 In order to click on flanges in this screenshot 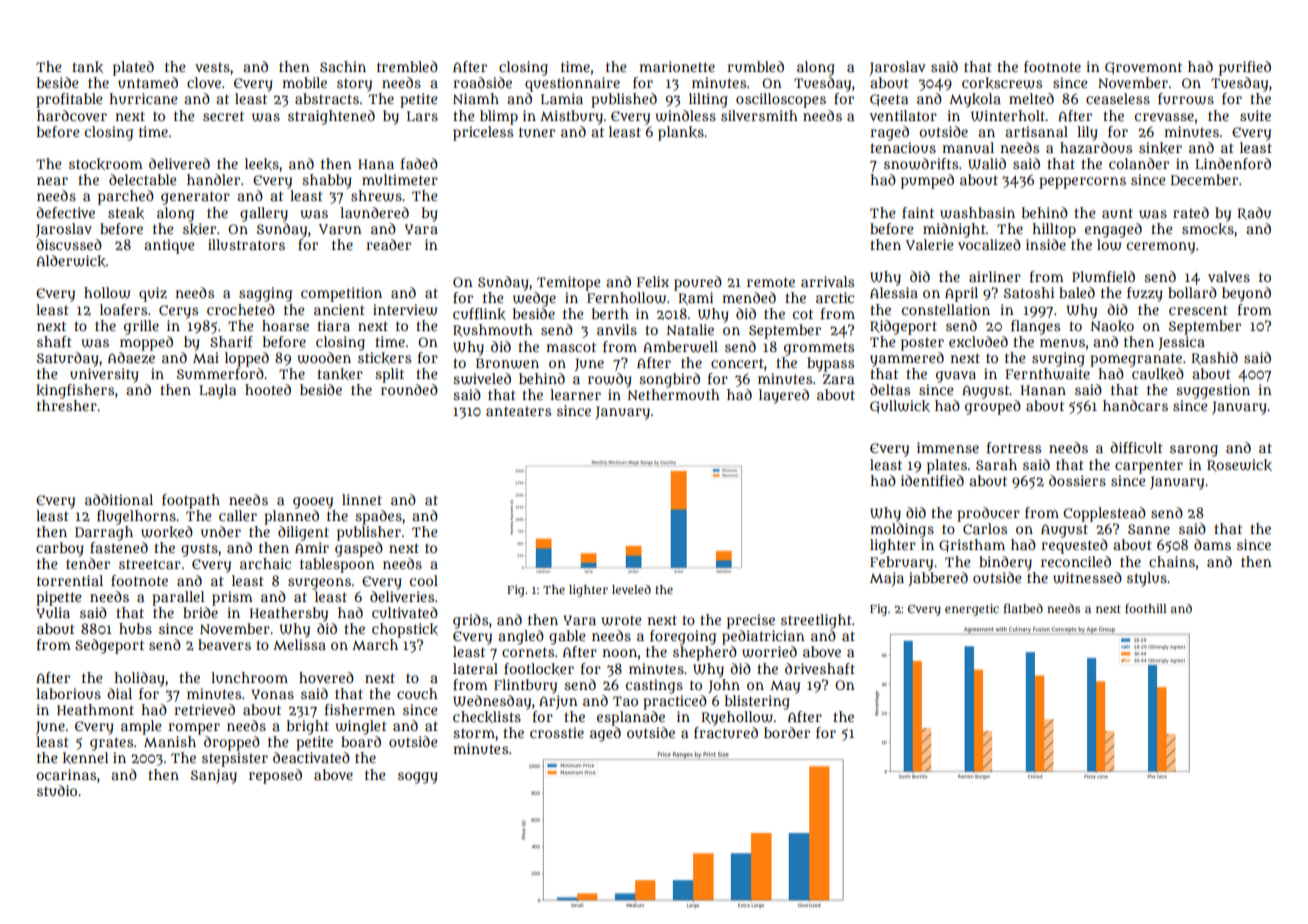, I will do `click(1035, 327)`.
